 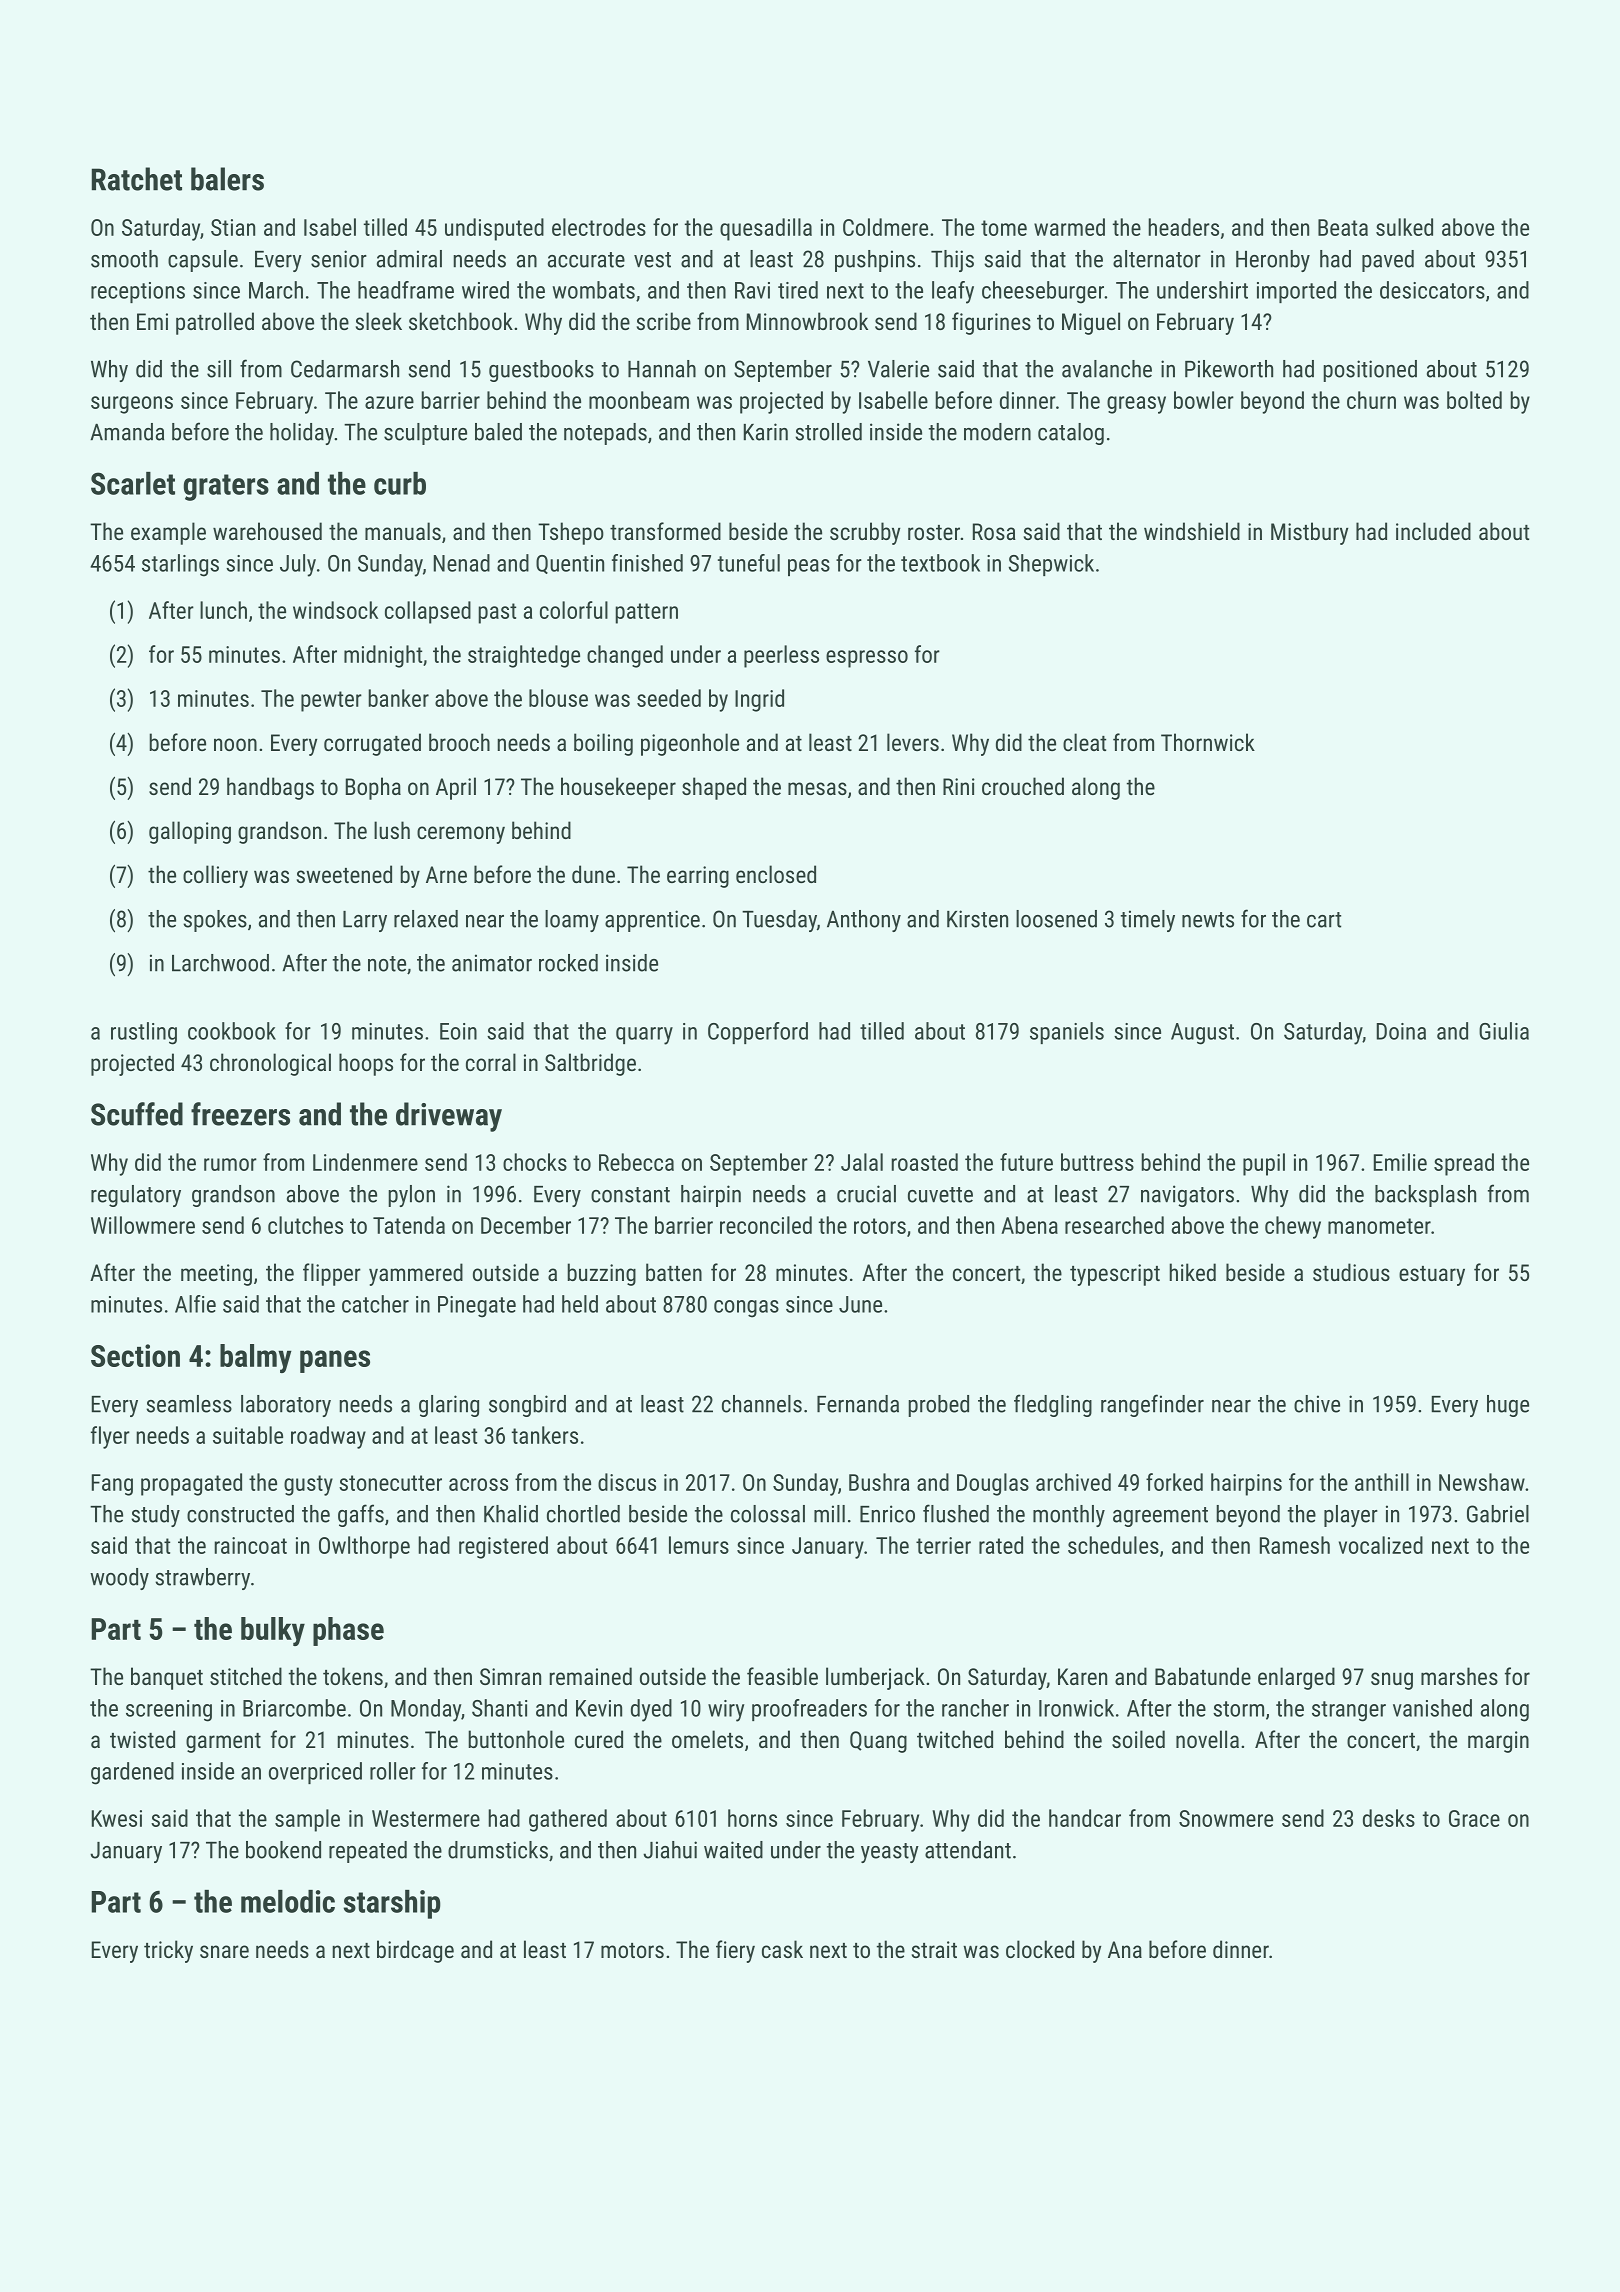 I want to click on anthill, so click(x=1382, y=1482).
